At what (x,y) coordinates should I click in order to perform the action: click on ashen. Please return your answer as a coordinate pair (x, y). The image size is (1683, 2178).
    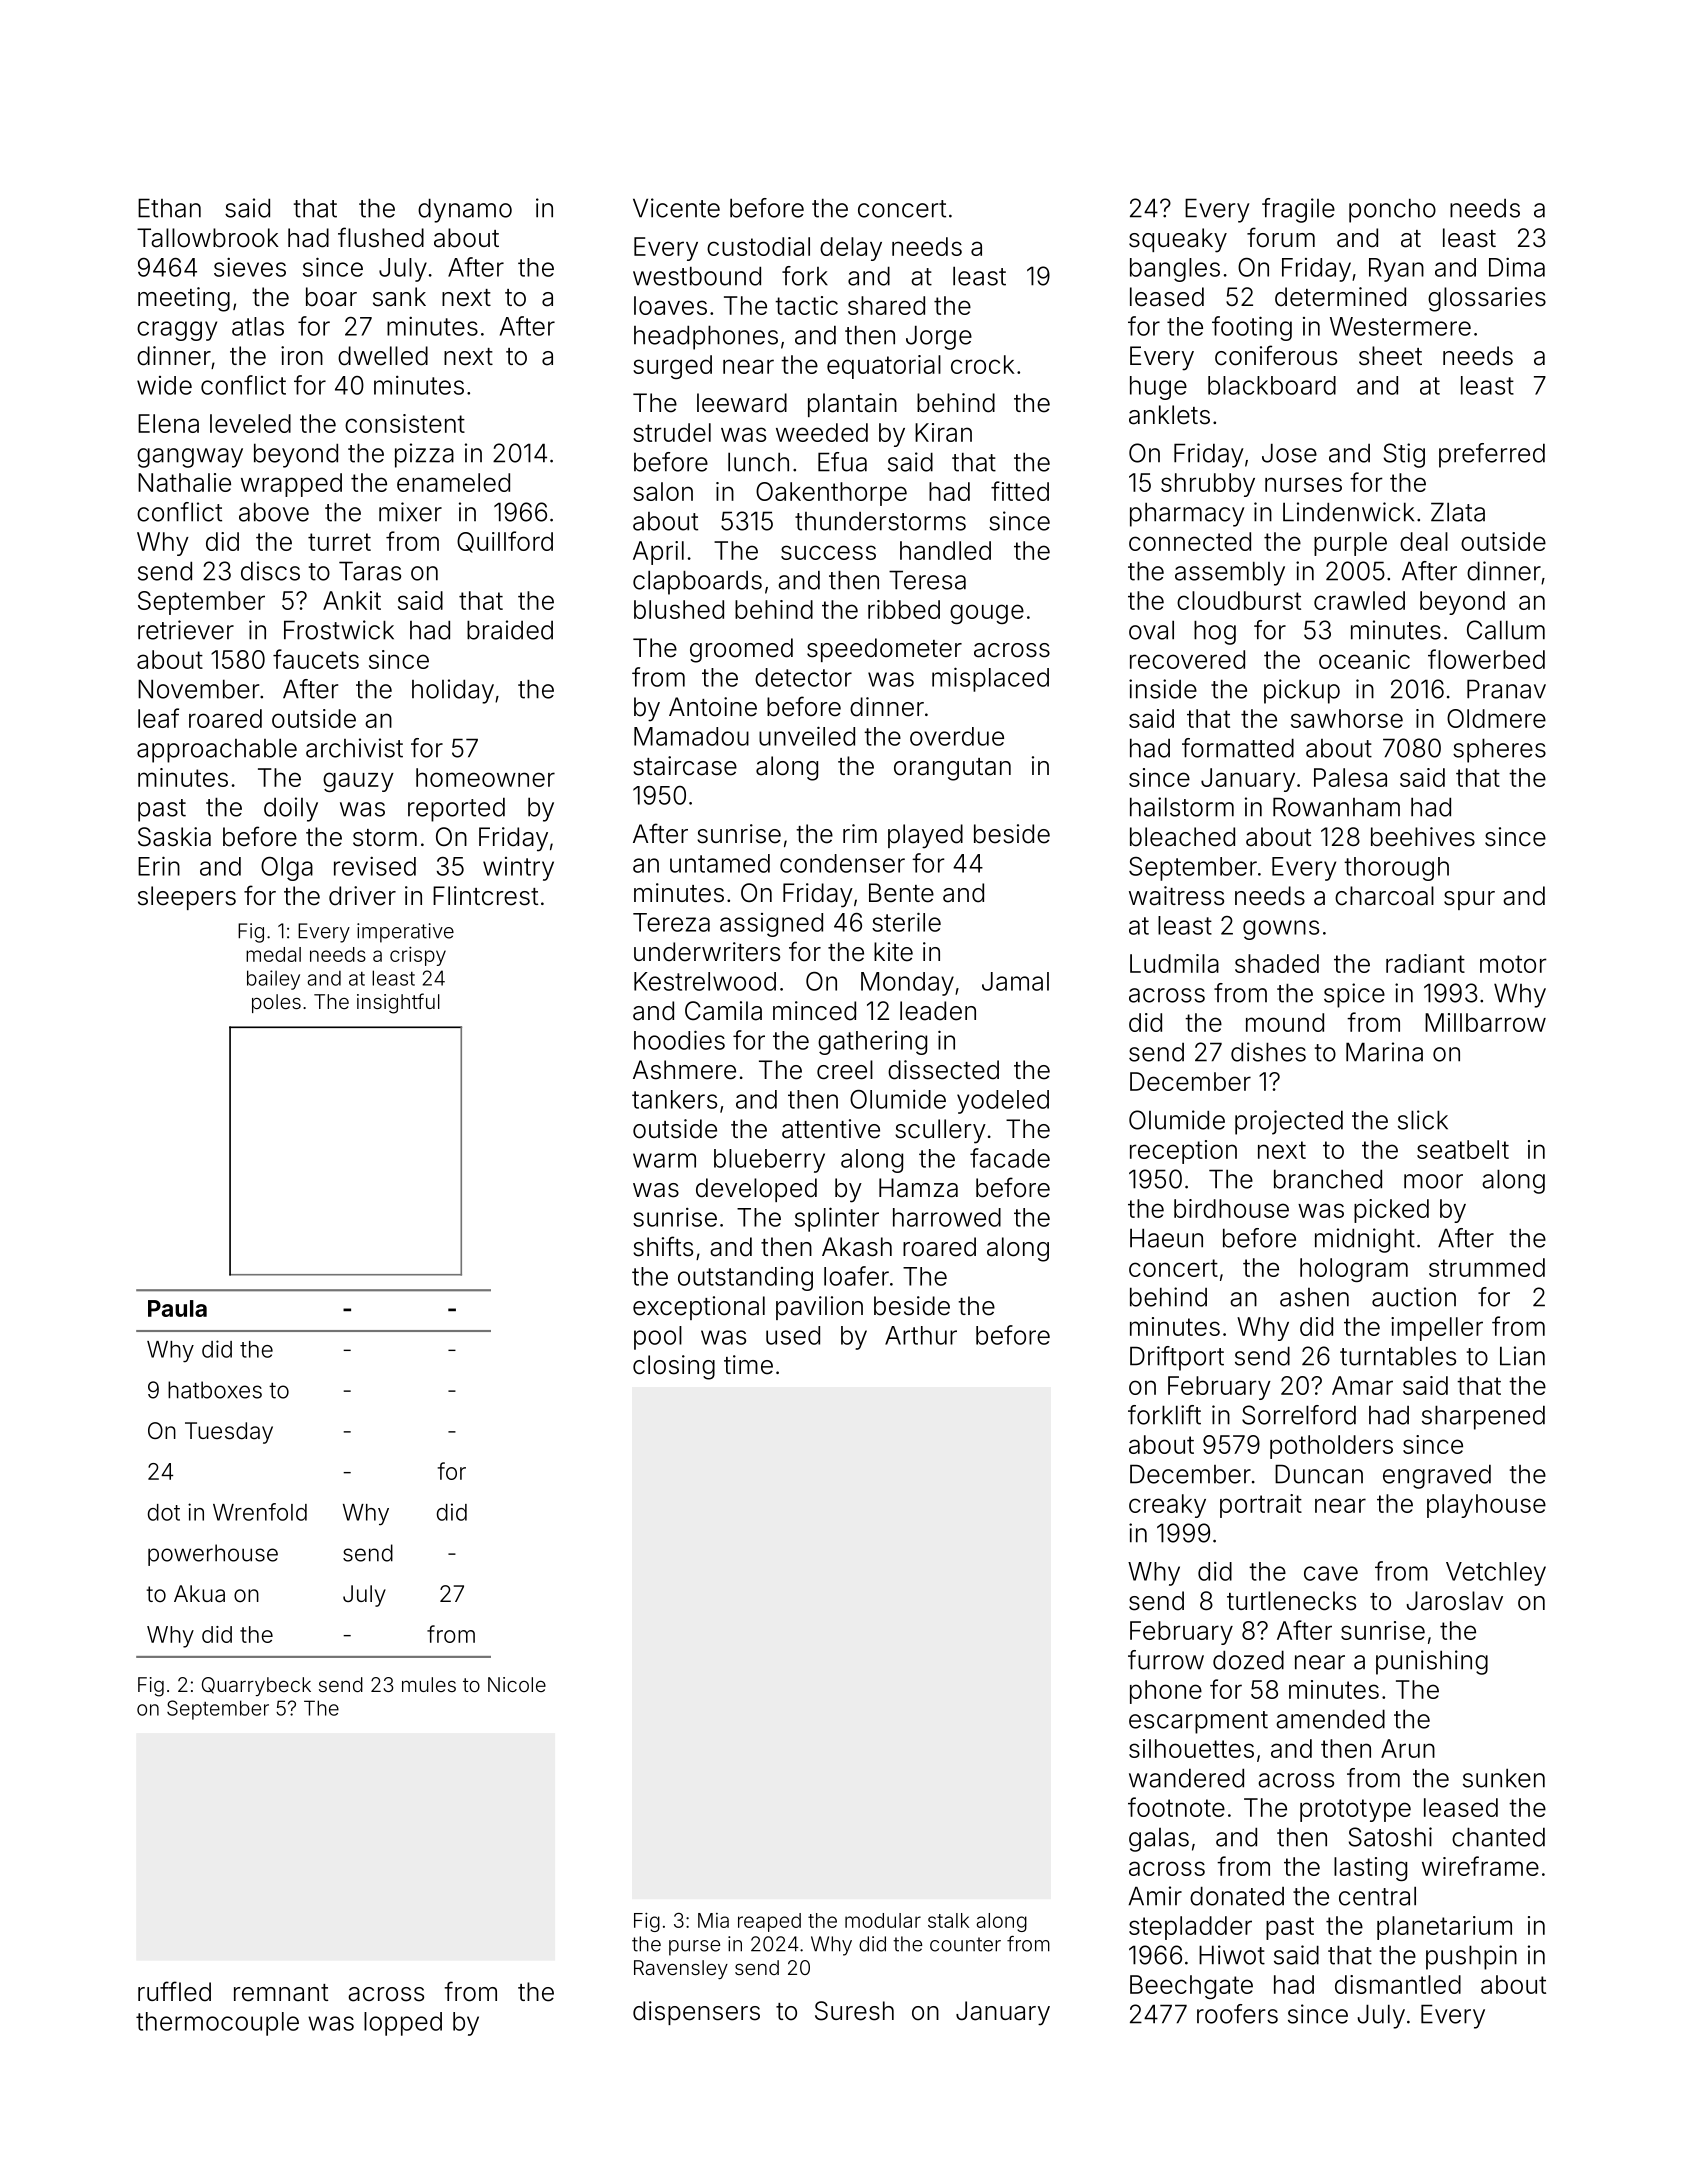
    Looking at the image, I should click on (1314, 1297).
